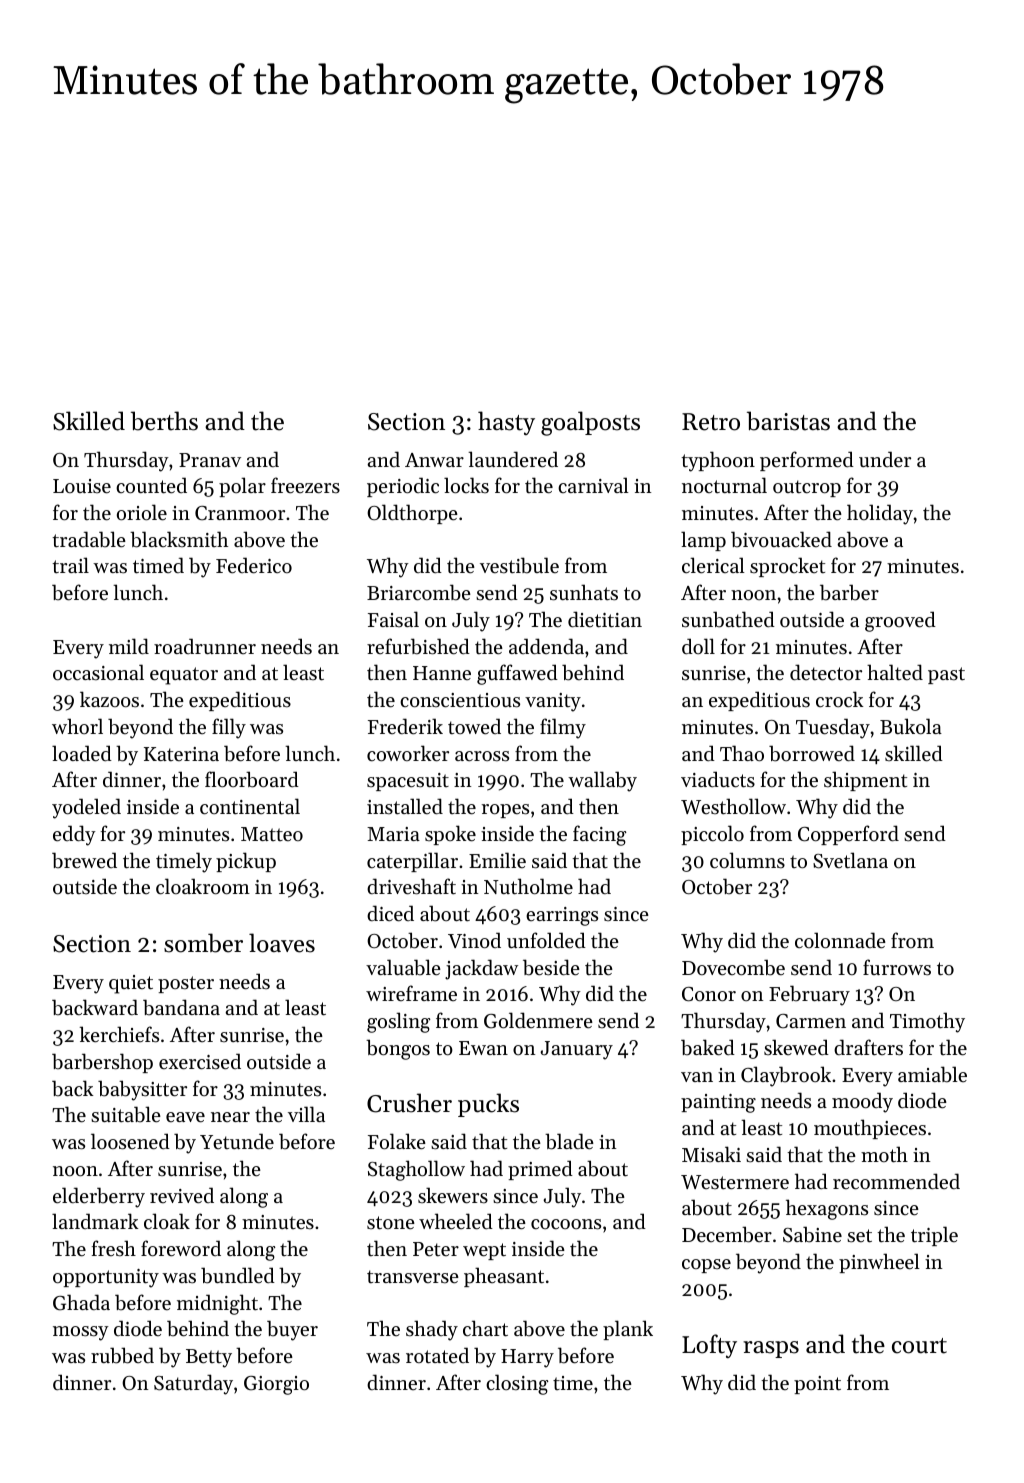 Image resolution: width=1024 pixels, height=1483 pixels. What do you see at coordinates (106, 1278) in the image?
I see `opportunity` at bounding box center [106, 1278].
